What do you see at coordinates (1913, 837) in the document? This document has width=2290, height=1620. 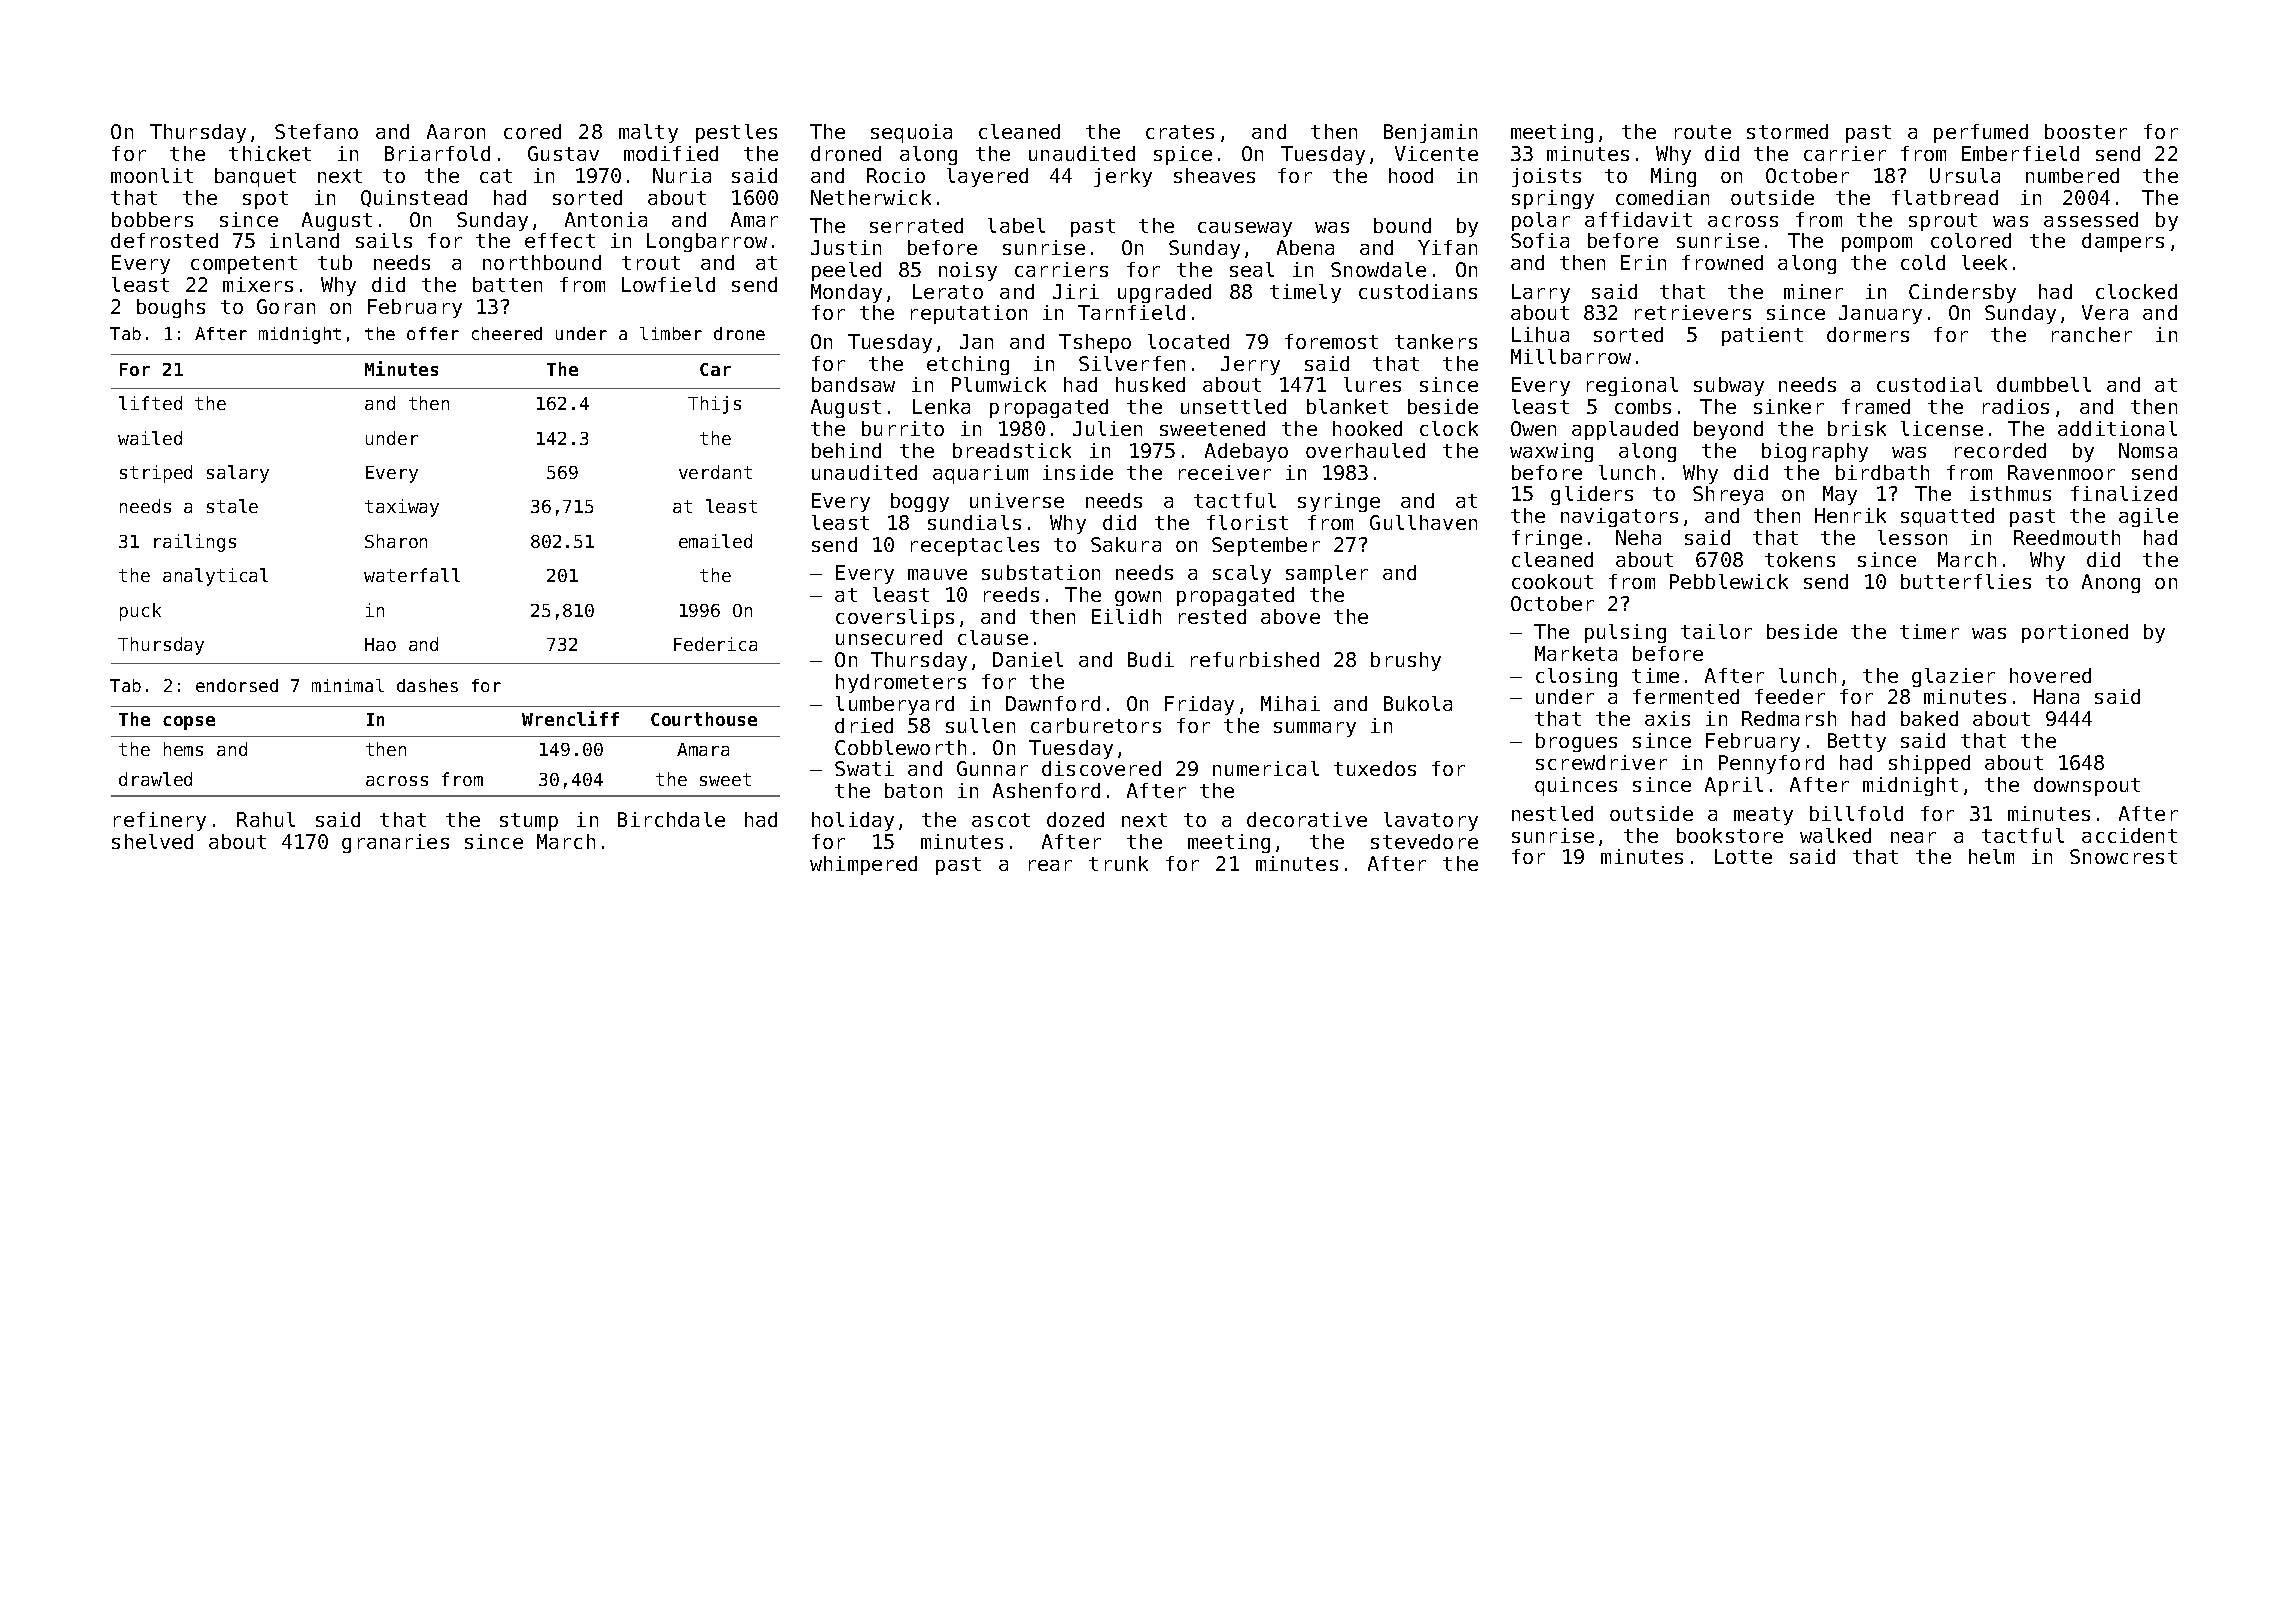 I see `near` at bounding box center [1913, 837].
